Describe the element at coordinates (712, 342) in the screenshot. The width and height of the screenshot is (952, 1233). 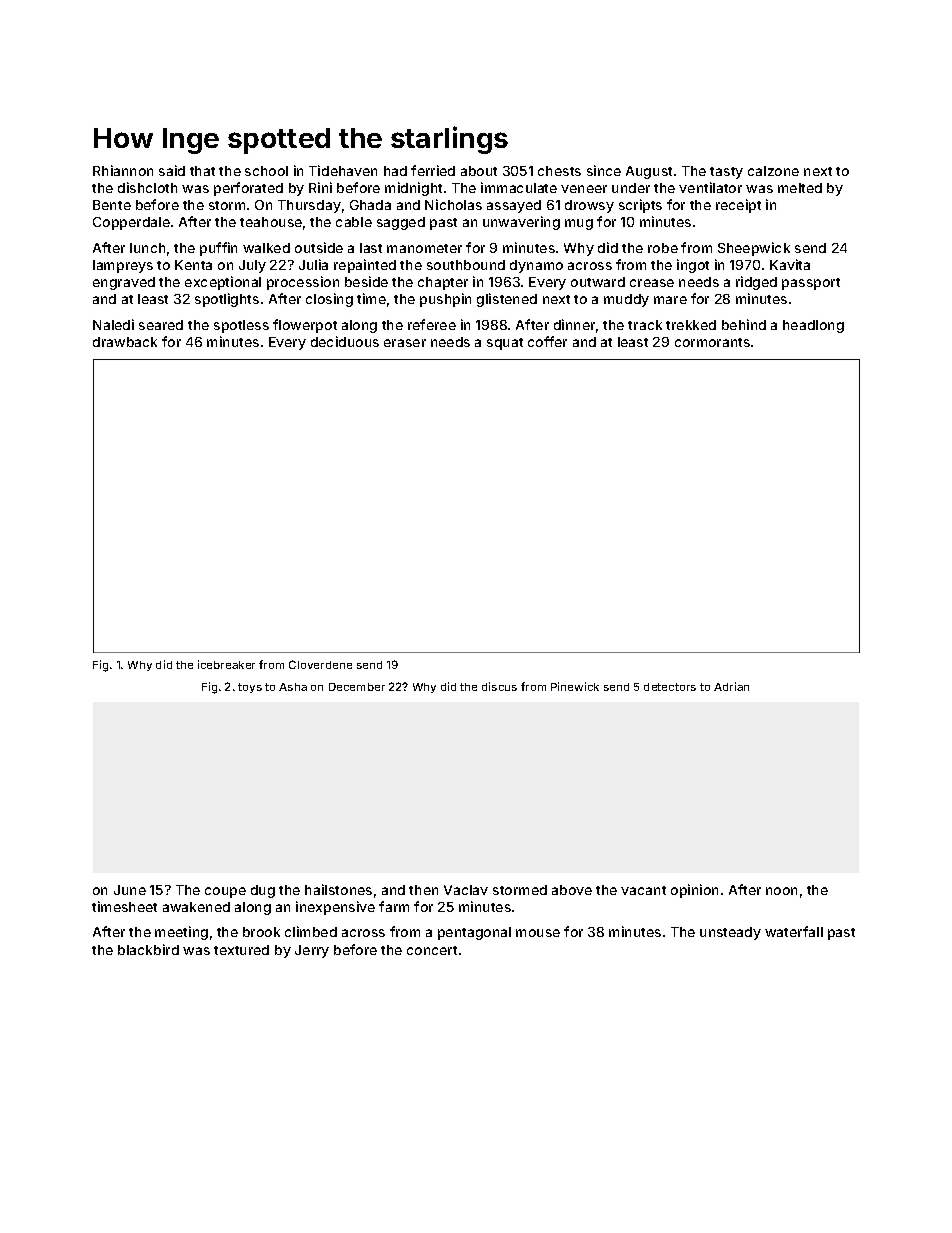
I see `cormorants` at that location.
